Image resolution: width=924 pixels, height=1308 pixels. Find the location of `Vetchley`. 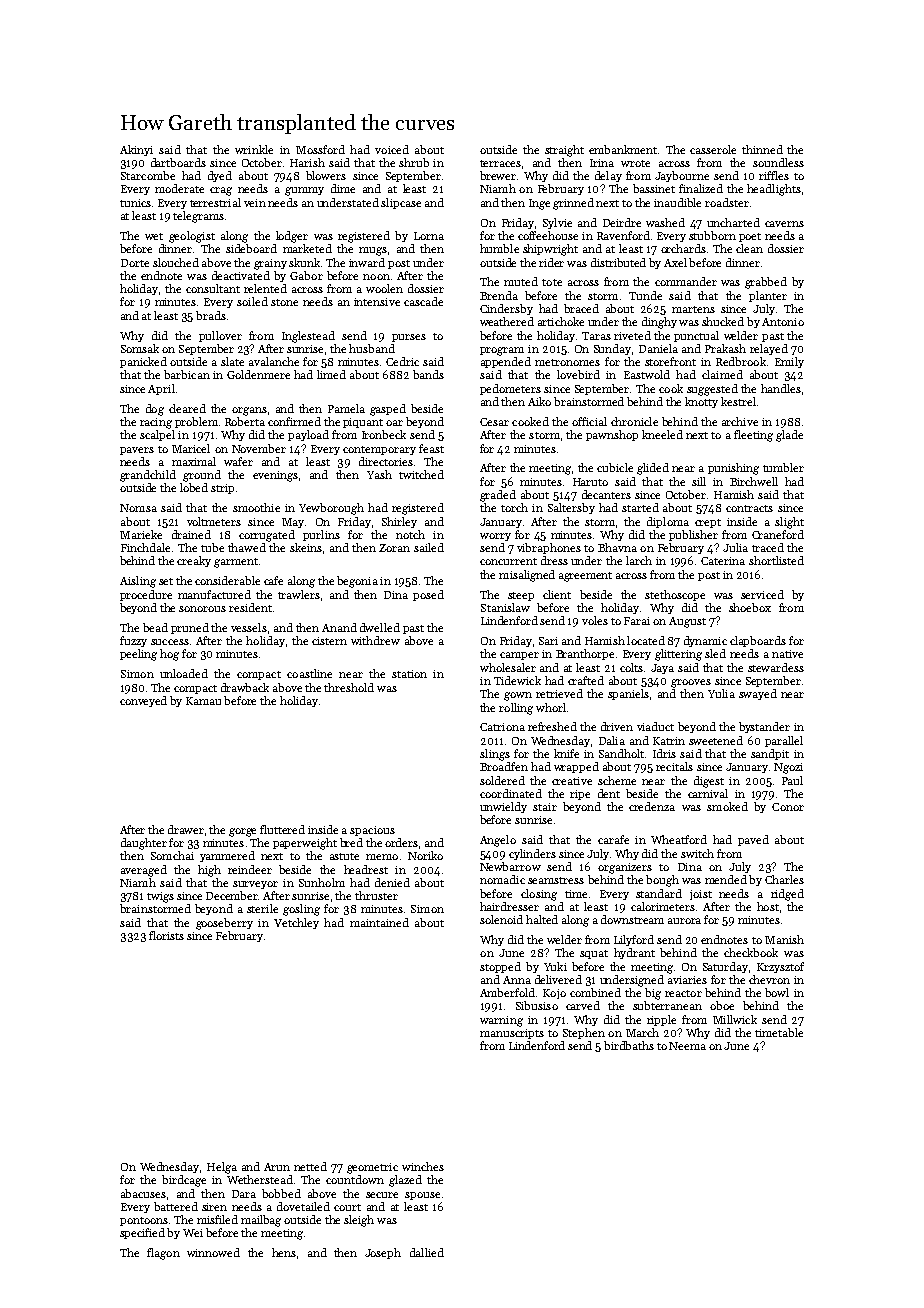

Vetchley is located at coordinates (296, 923).
